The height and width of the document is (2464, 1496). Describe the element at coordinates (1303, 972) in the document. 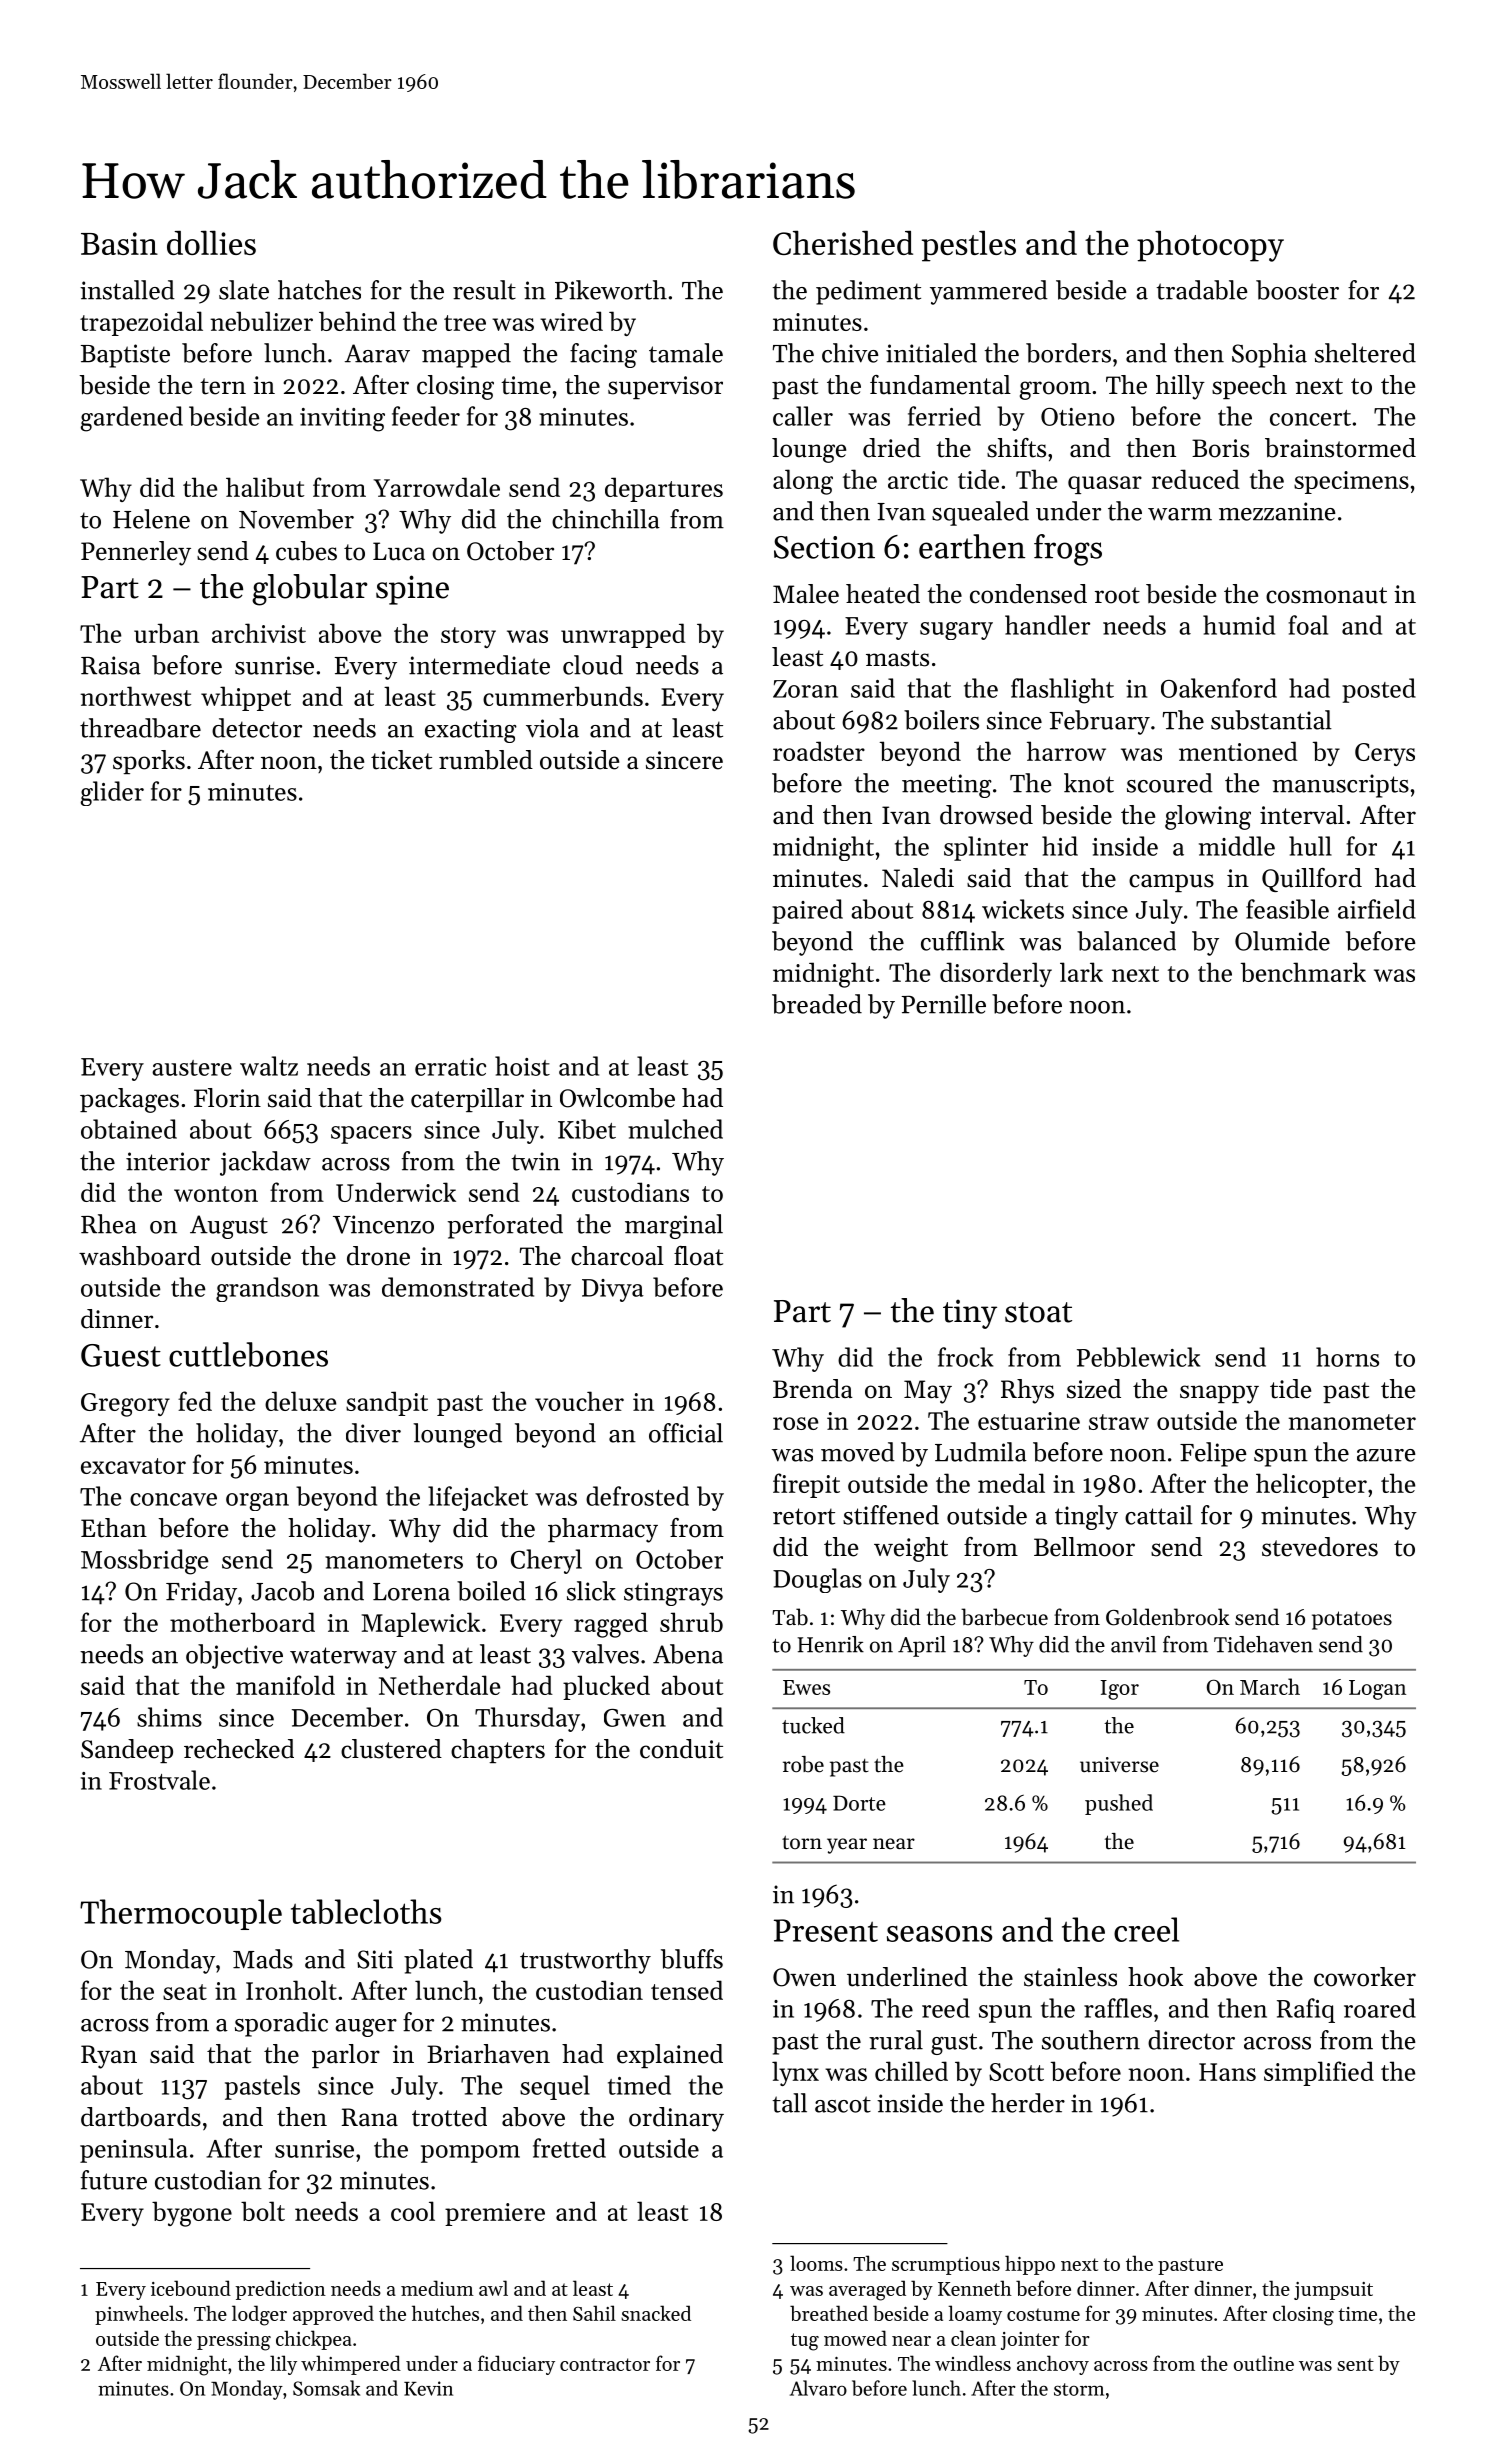

I see `benchmark` at that location.
